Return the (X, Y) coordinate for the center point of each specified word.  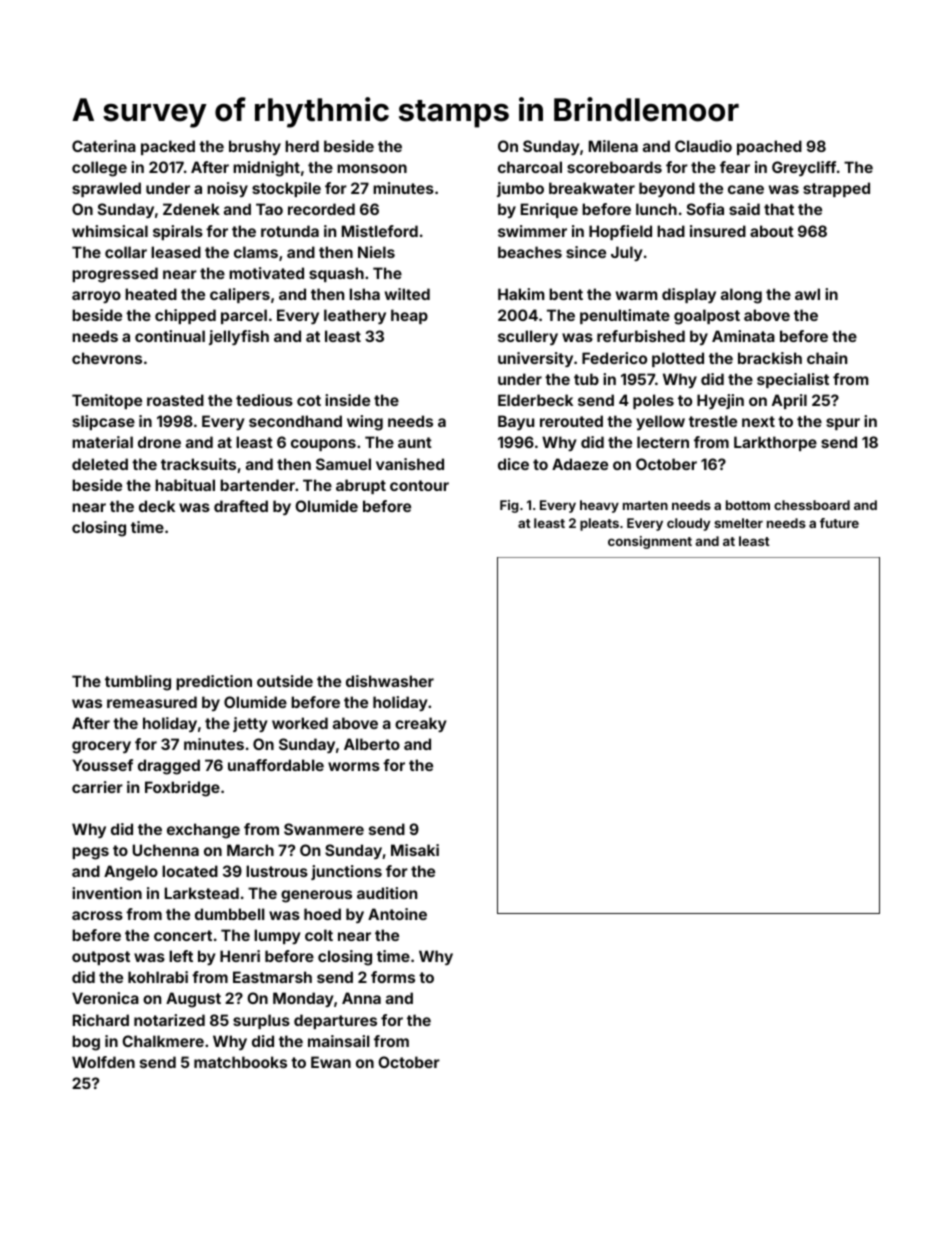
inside (347, 400)
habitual (185, 485)
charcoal (530, 167)
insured (718, 231)
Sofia (705, 209)
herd (302, 146)
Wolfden (103, 1062)
